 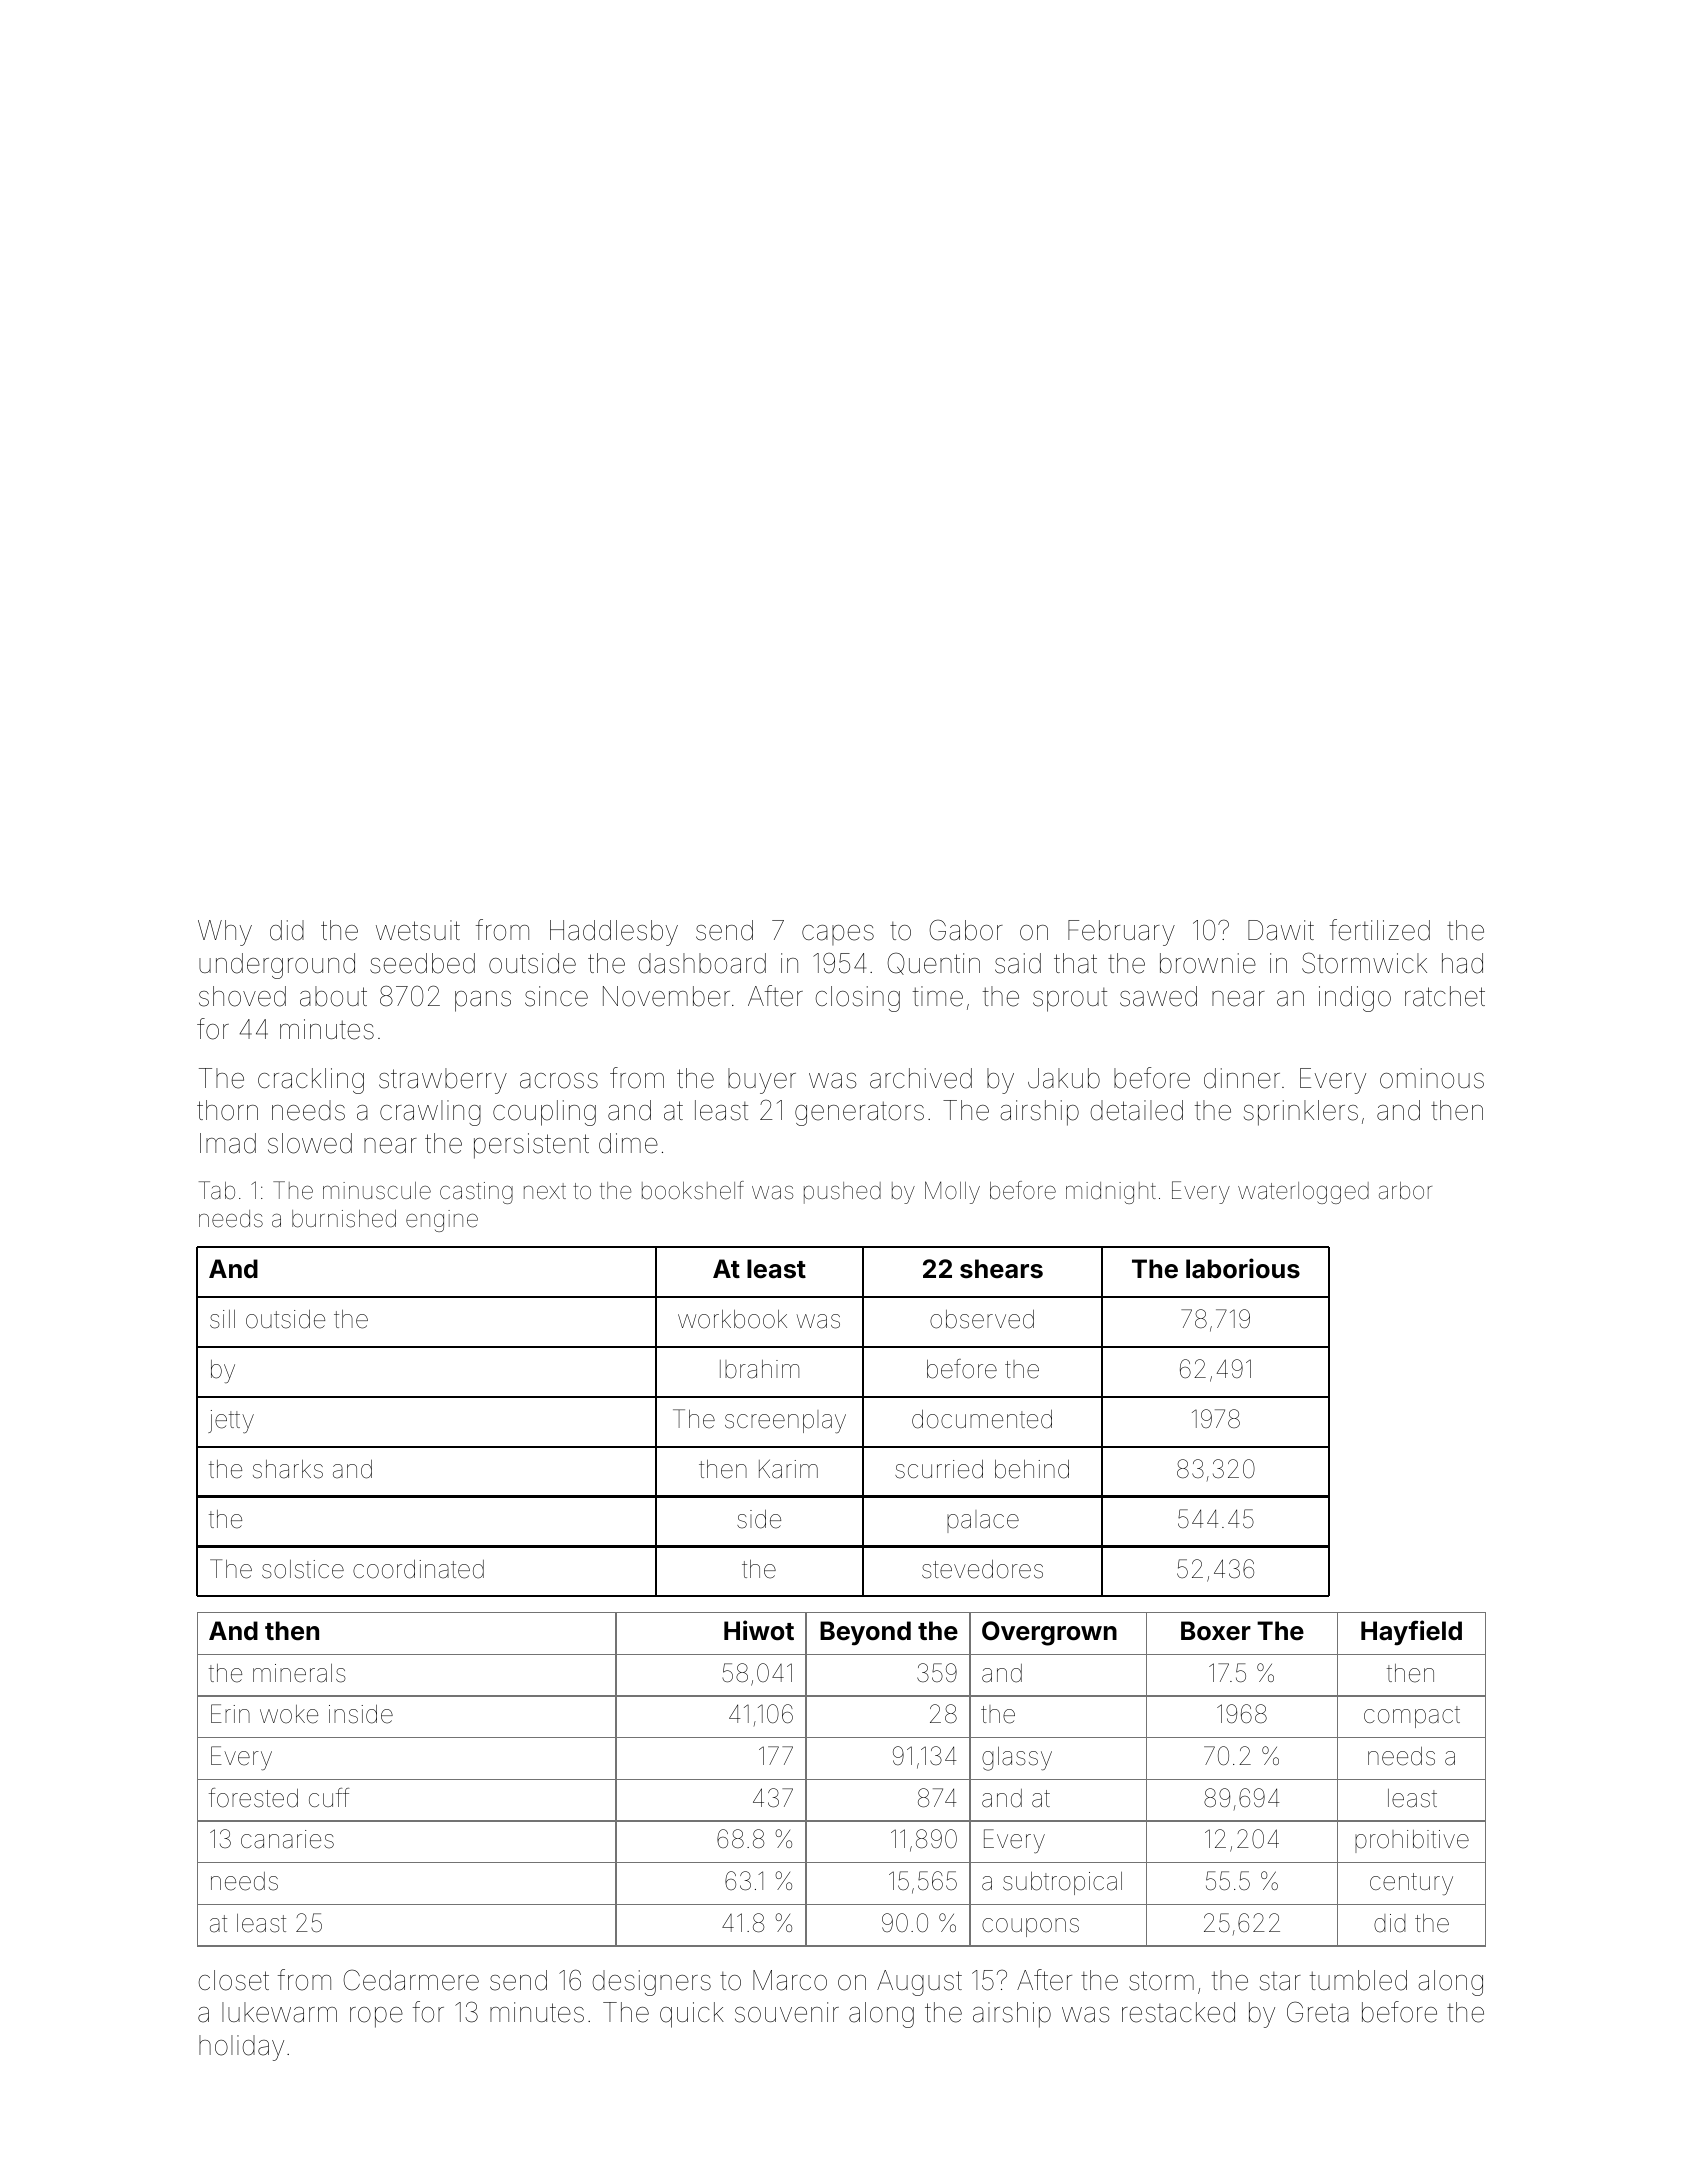 I want to click on minerals, so click(x=299, y=1673).
